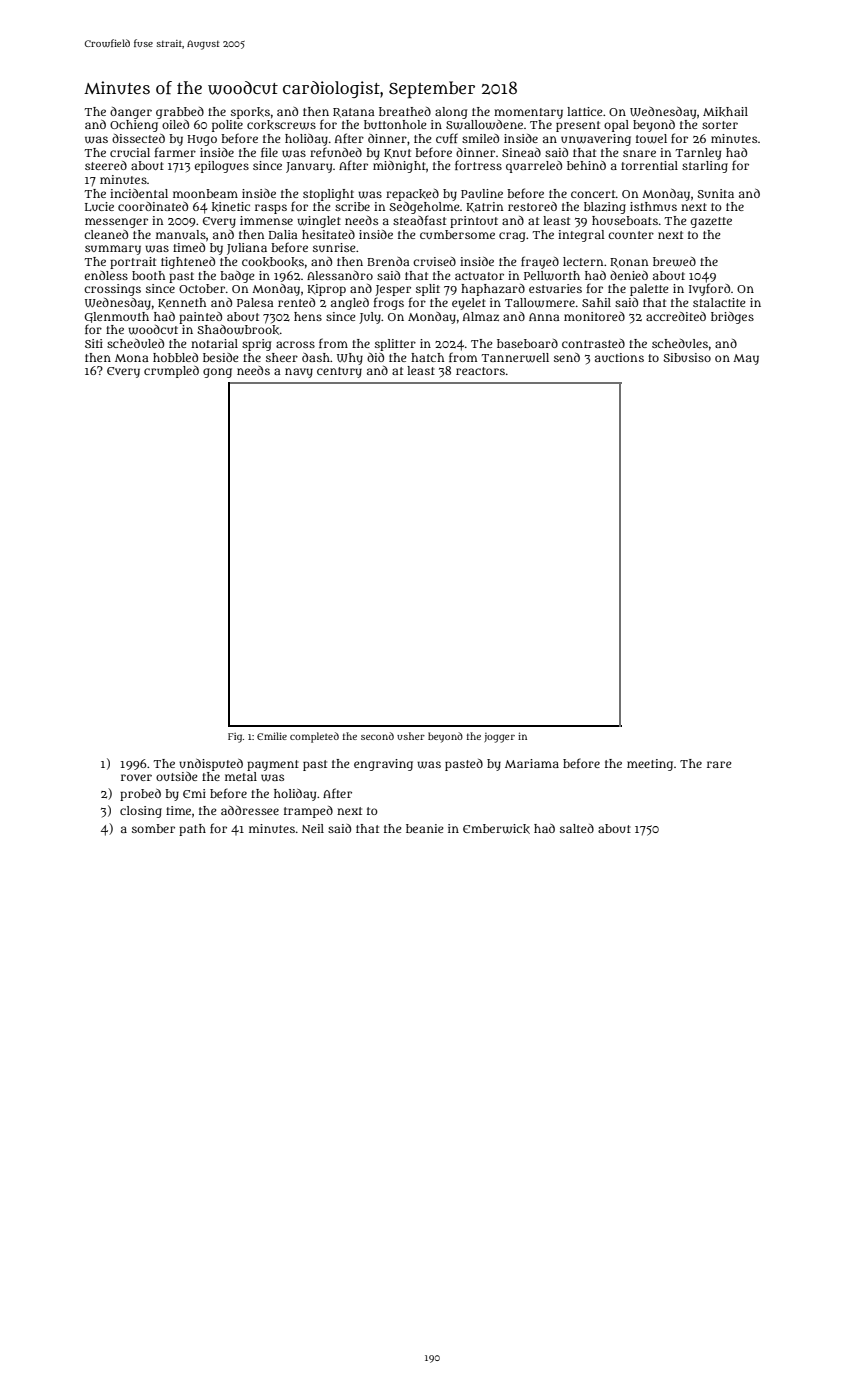 Image resolution: width=849 pixels, height=1400 pixels. What do you see at coordinates (425, 828) in the document?
I see `beanie` at bounding box center [425, 828].
